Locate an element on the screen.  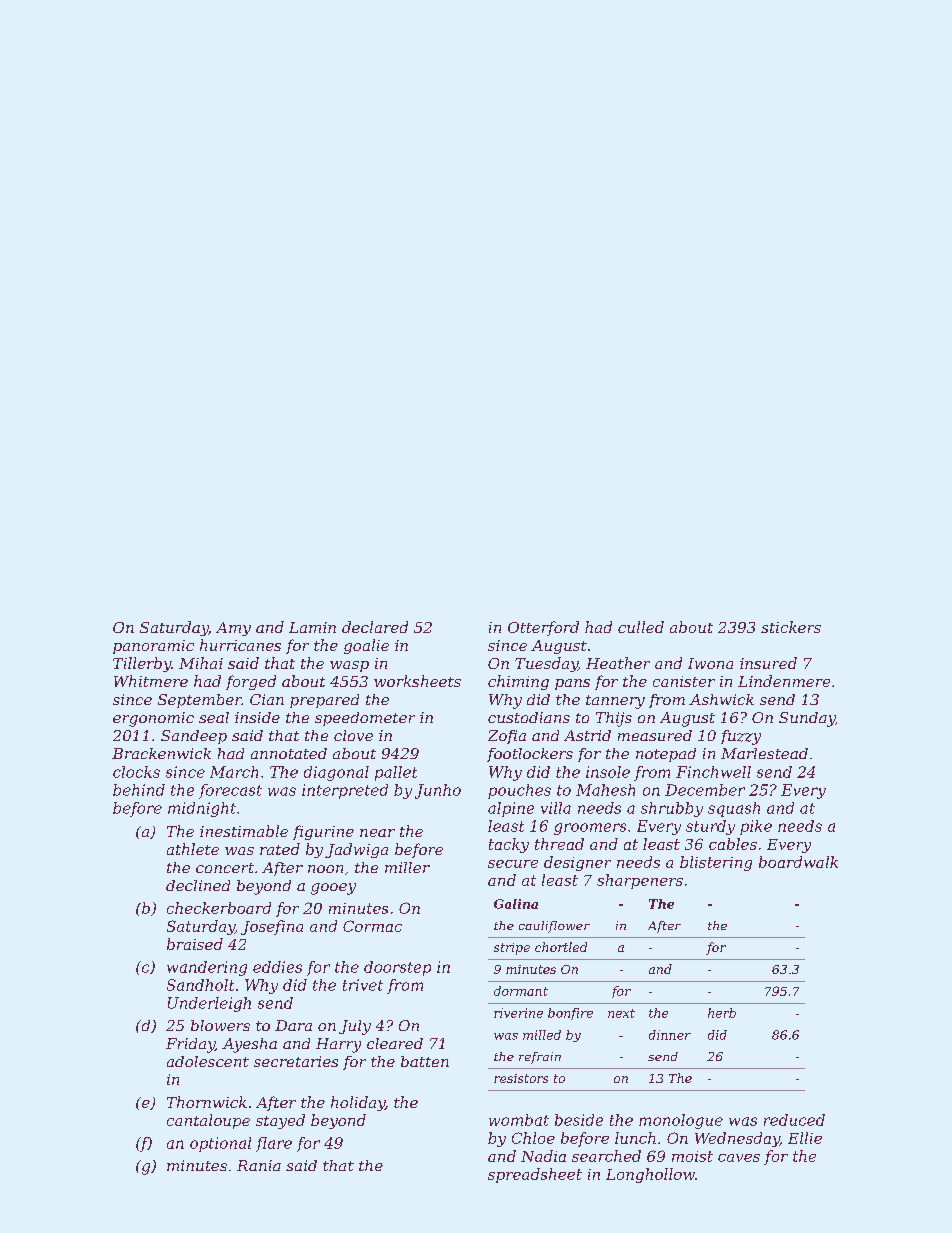
Galina is located at coordinates (516, 904).
